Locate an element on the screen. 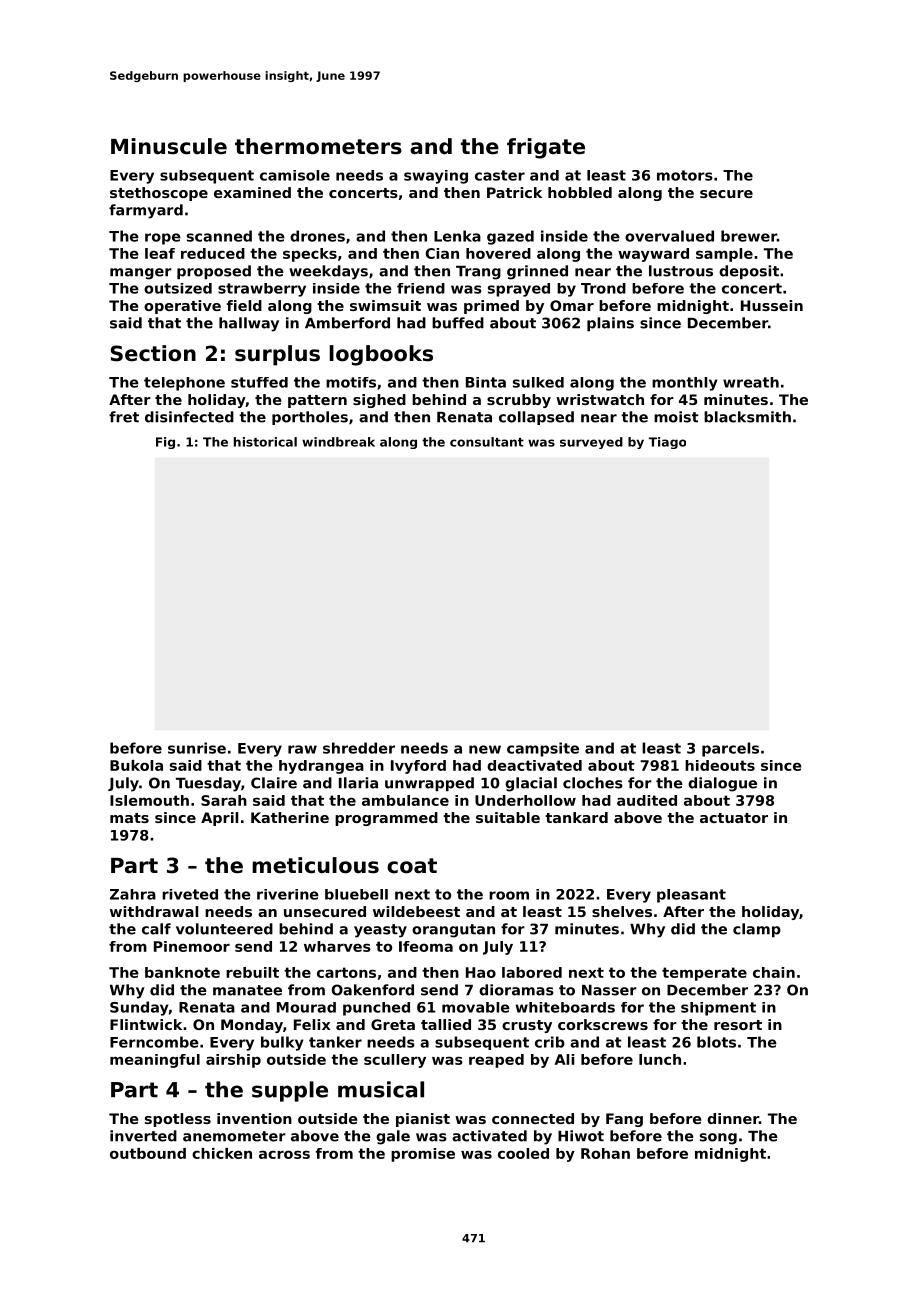  logbooks is located at coordinates (381, 355).
